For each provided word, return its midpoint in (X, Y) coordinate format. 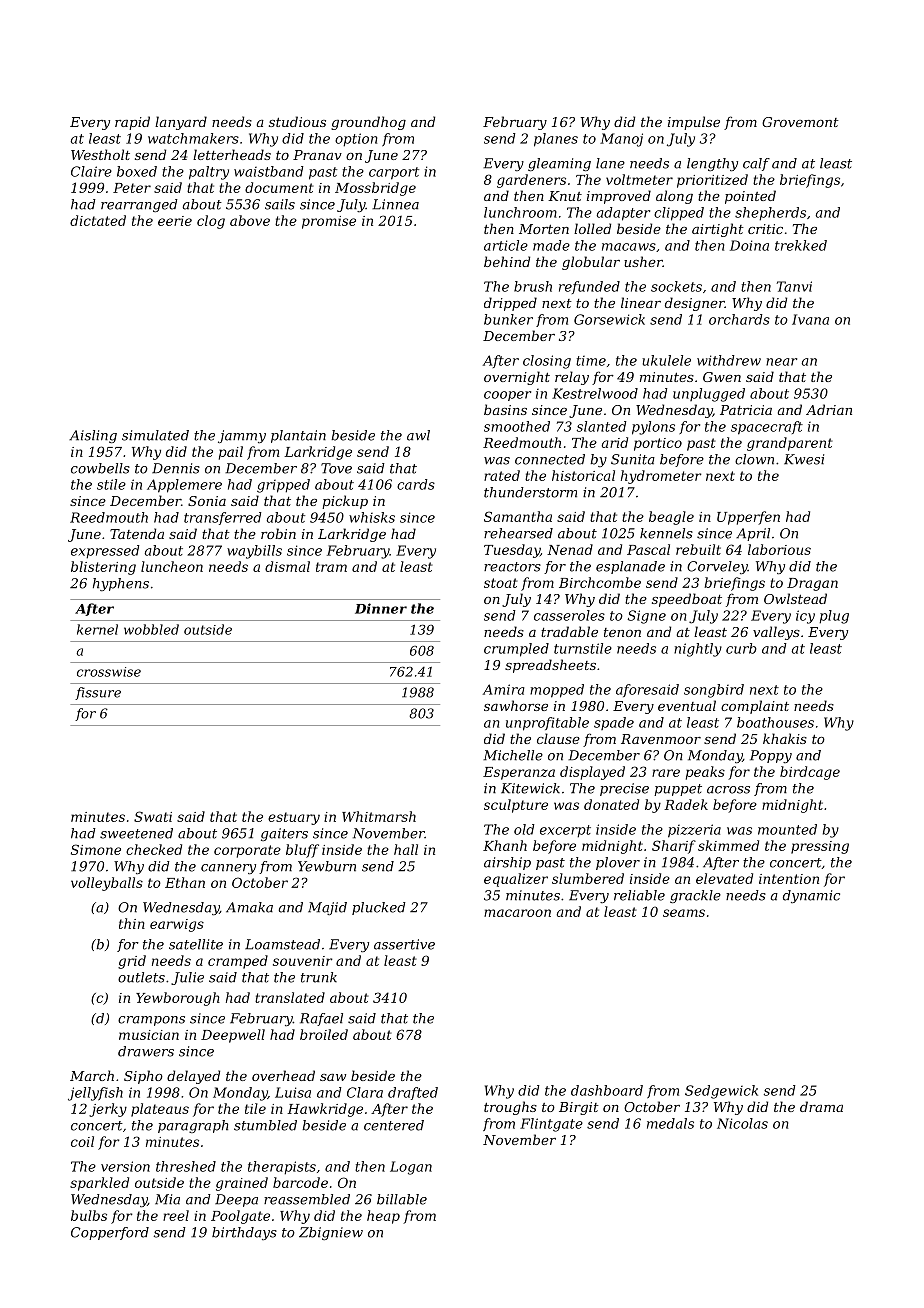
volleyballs (107, 884)
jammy (242, 436)
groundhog (368, 123)
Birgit (579, 1108)
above (250, 220)
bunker (508, 319)
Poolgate (240, 1217)
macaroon (517, 913)
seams (684, 913)
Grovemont (800, 122)
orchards (739, 319)
